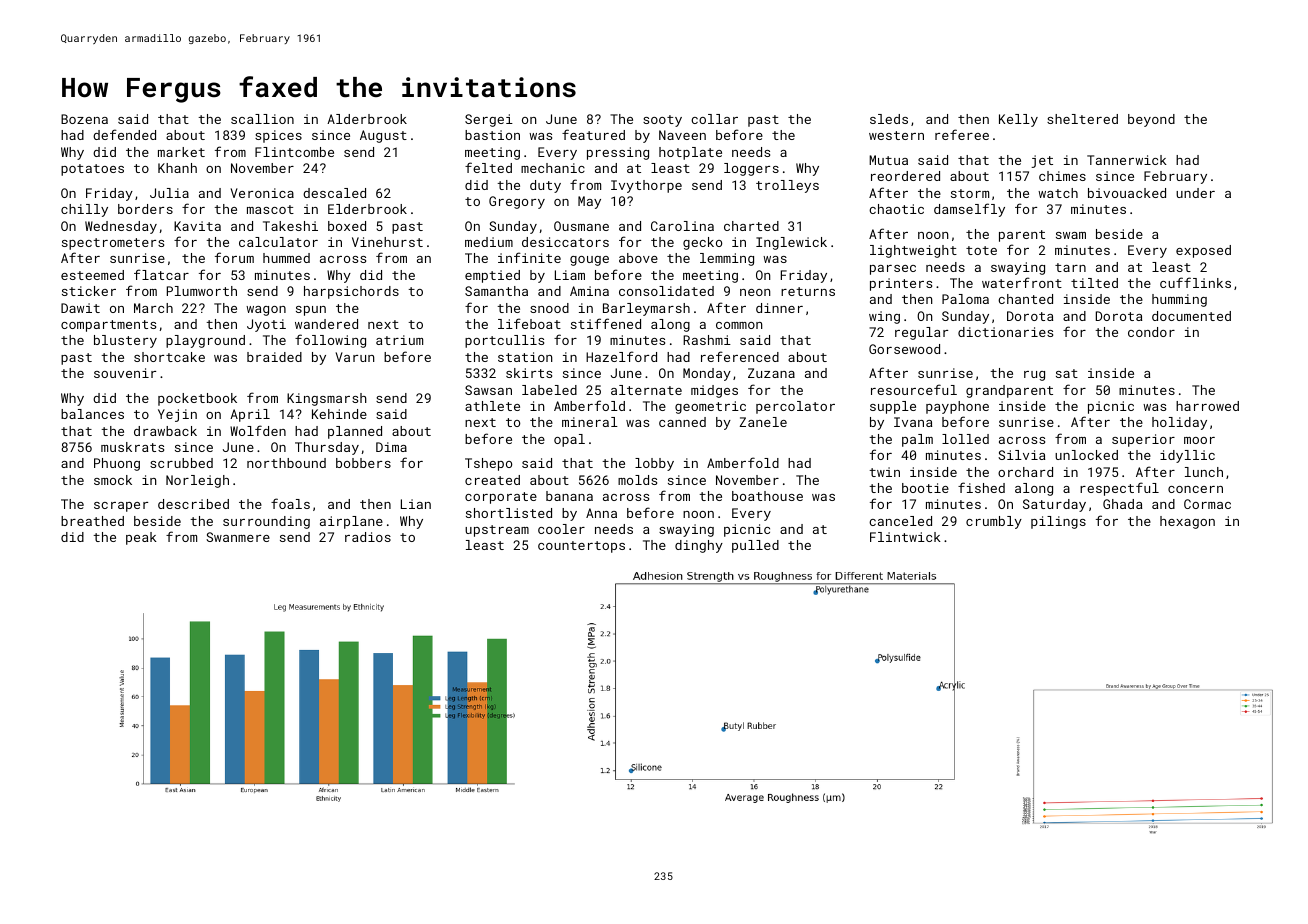  I want to click on scraper, so click(121, 507).
